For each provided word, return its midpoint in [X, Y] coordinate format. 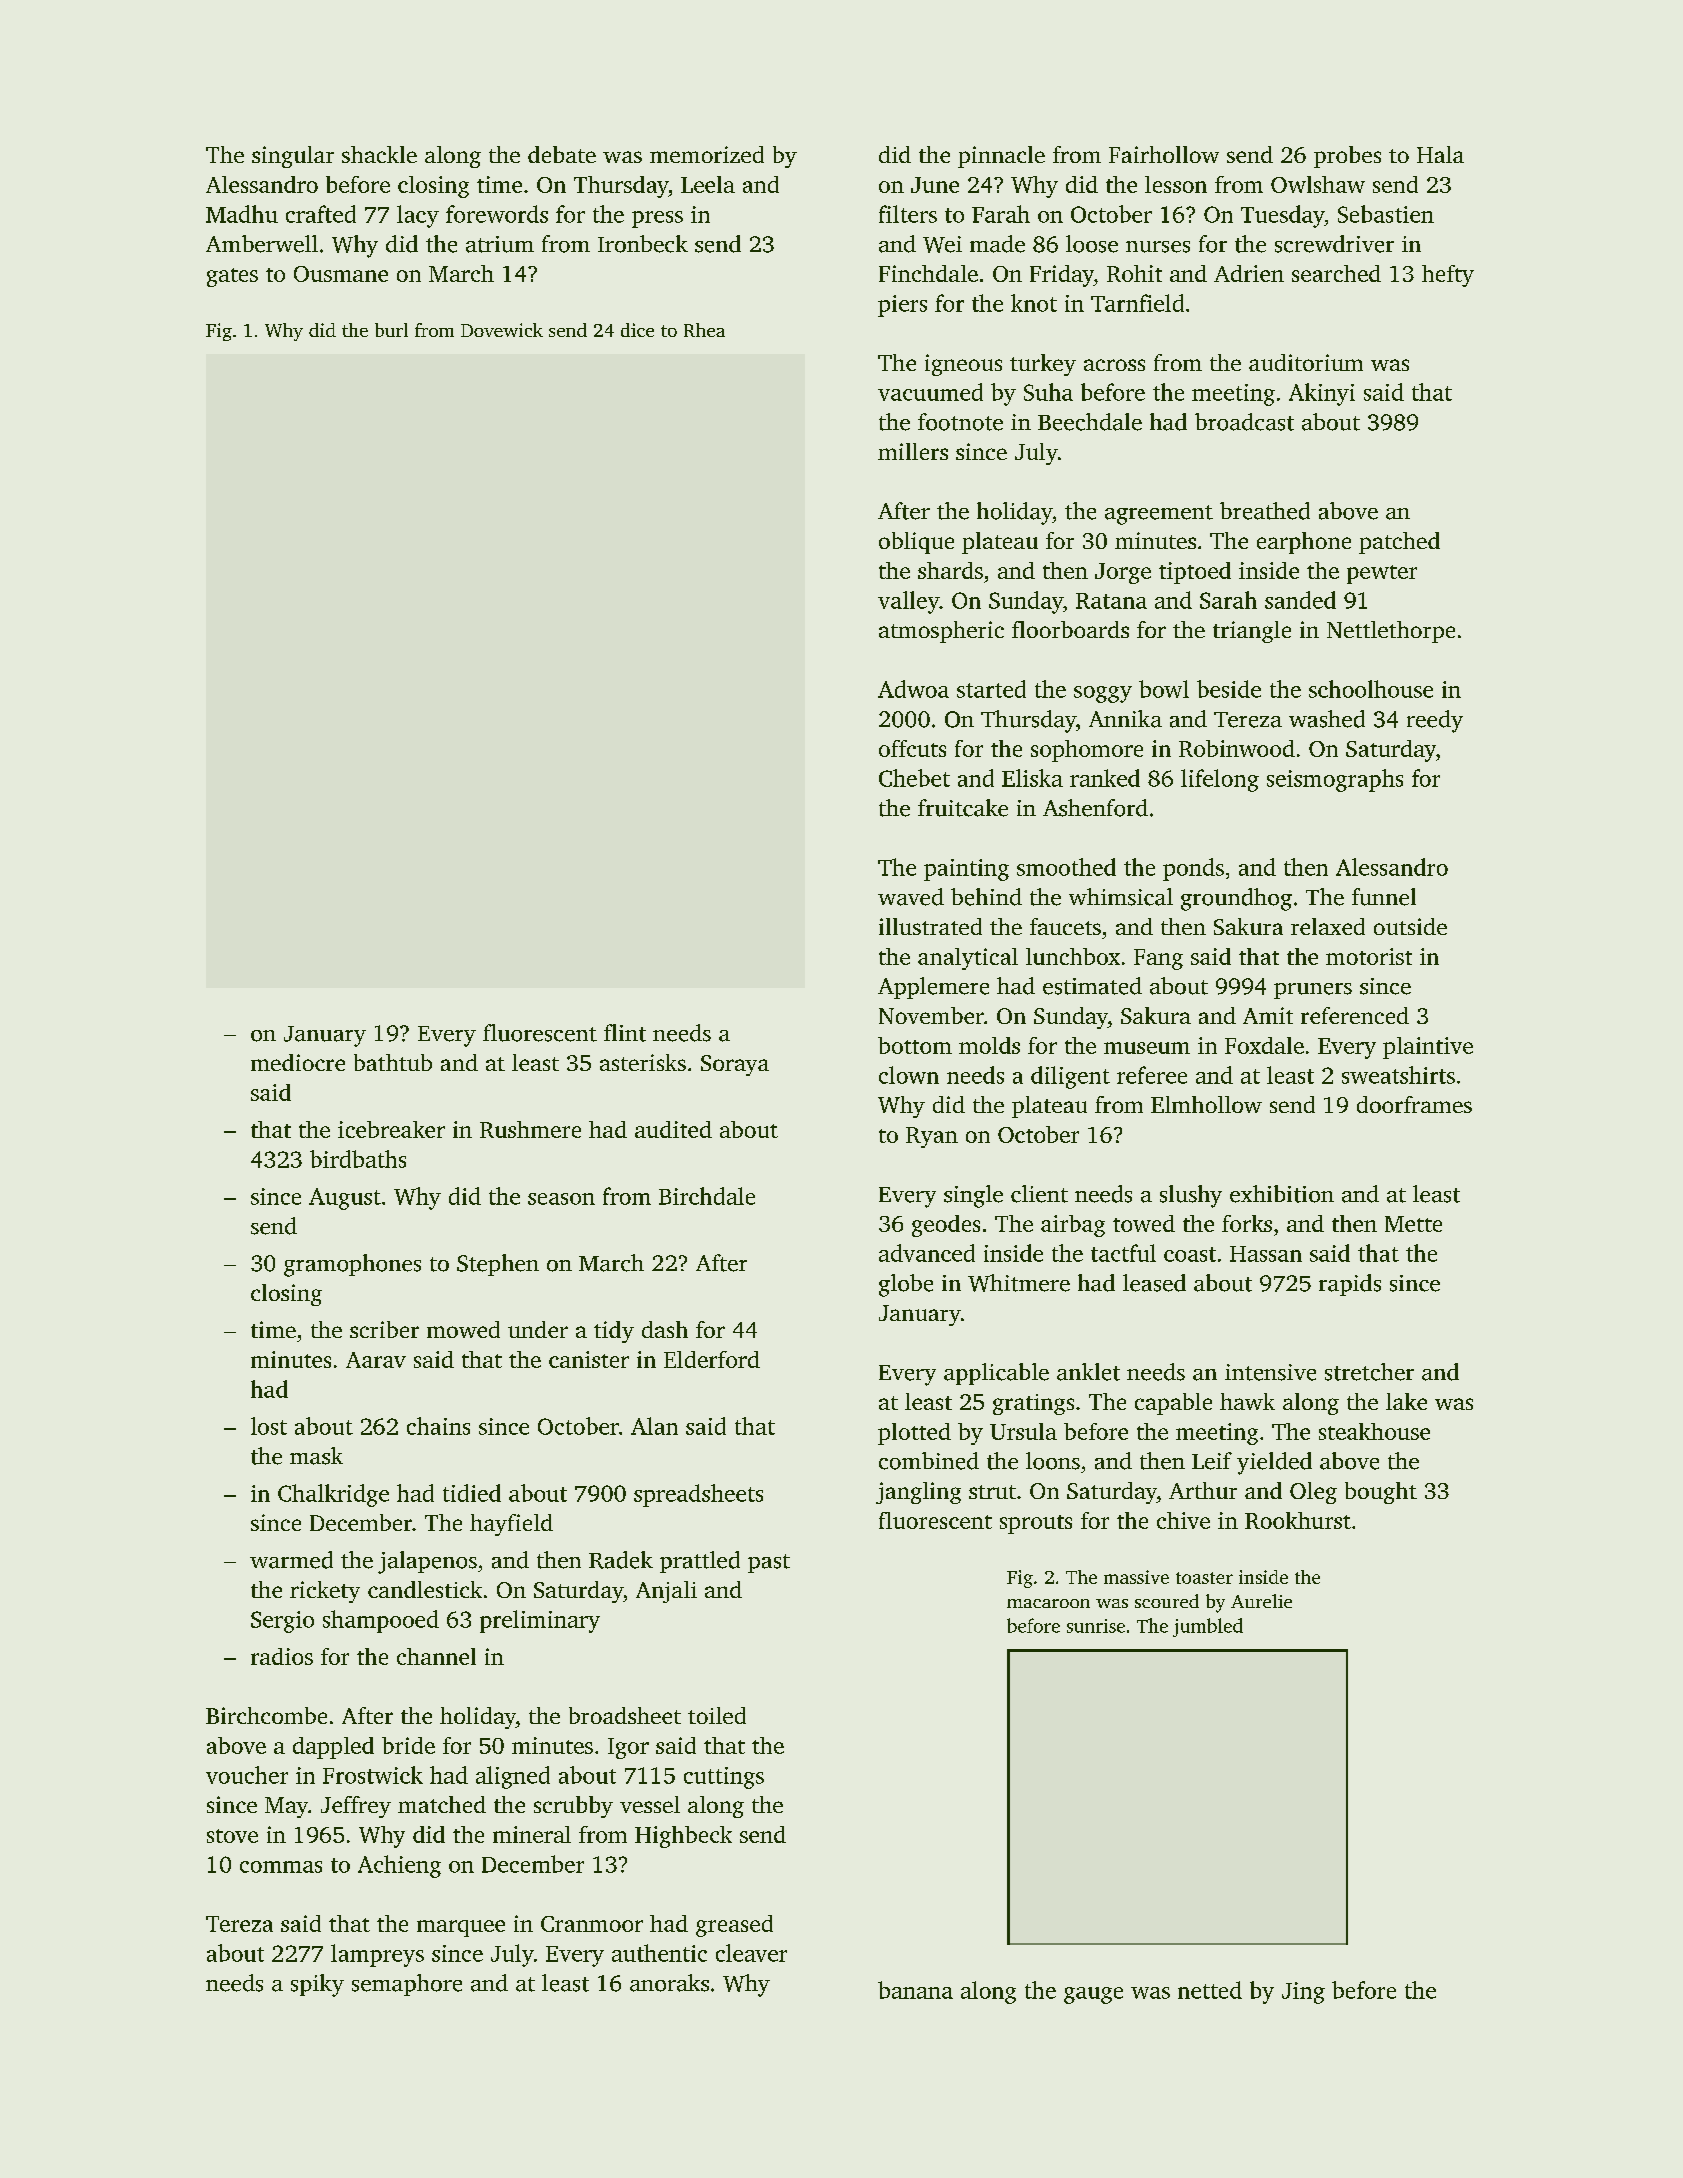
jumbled [1208, 1627]
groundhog [1236, 899]
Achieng [399, 1866]
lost [269, 1426]
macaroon [1048, 1603]
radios [282, 1656]
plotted [914, 1434]
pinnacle [1001, 157]
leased [1154, 1283]
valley [908, 602]
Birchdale [707, 1196]
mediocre [298, 1062]
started [991, 689]
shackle [379, 154]
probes [1347, 157]
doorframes [1414, 1104]
